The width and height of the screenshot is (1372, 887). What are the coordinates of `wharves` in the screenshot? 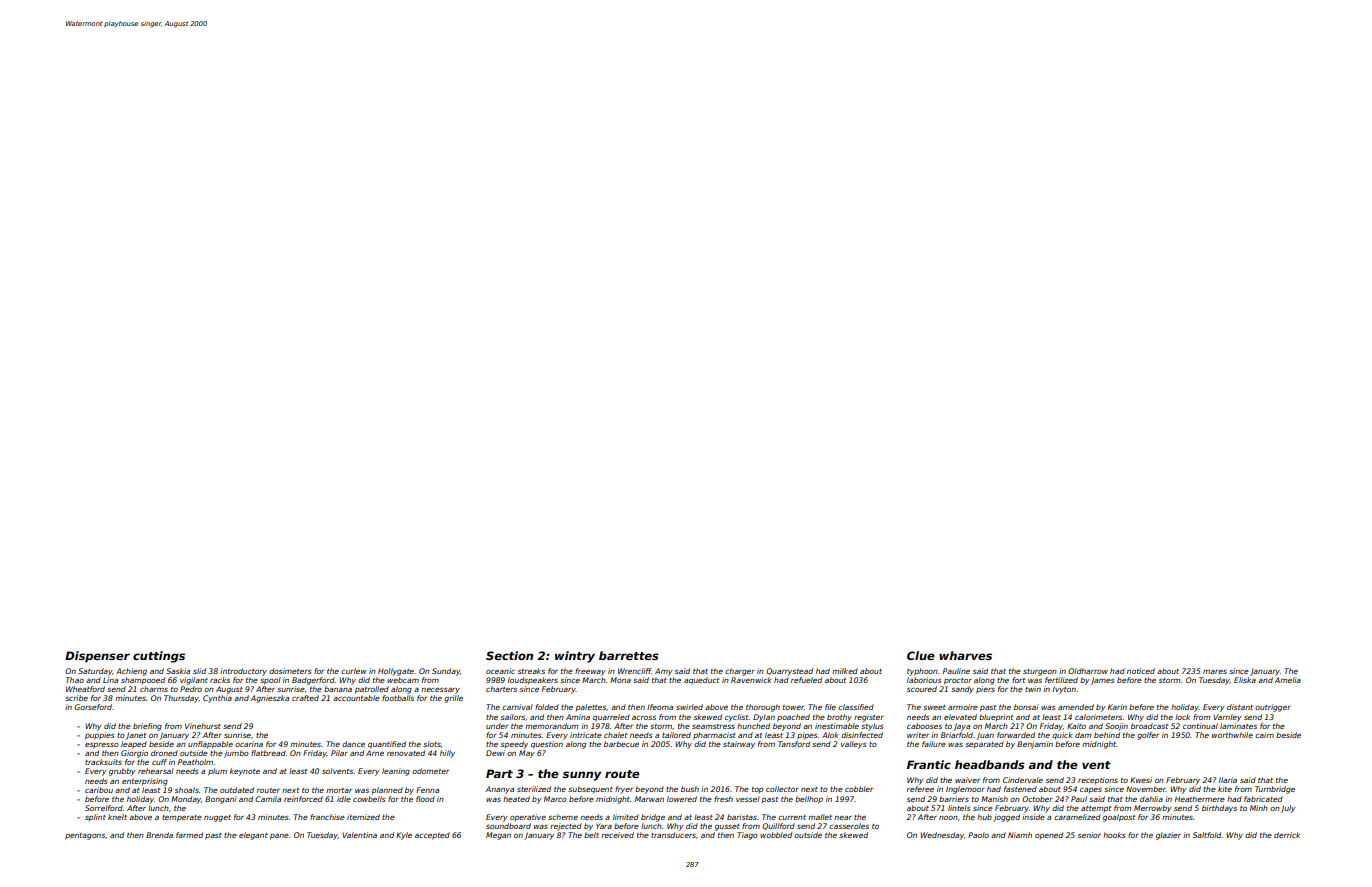 It's located at (965, 655).
